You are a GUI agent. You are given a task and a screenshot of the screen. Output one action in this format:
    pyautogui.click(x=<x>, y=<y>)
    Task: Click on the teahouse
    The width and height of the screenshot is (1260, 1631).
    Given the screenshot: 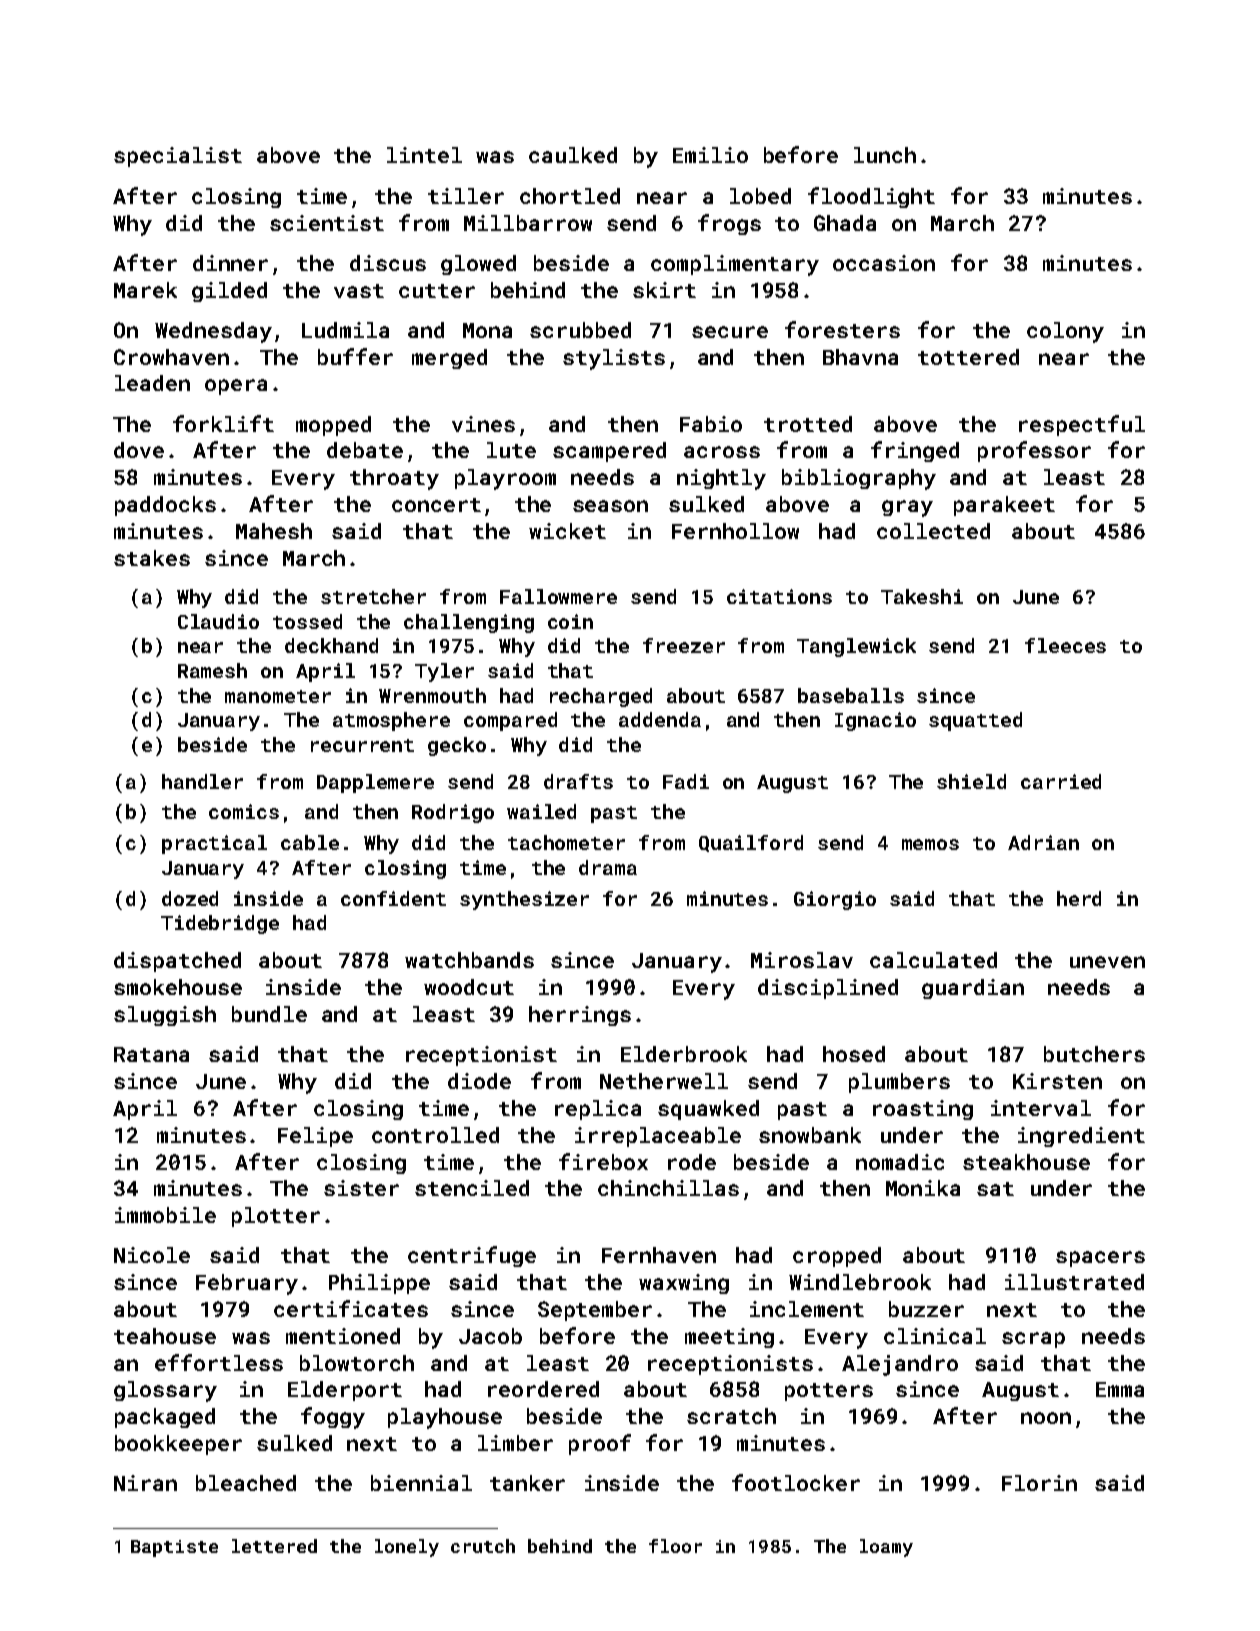 What is the action you would take?
    pyautogui.click(x=165, y=1336)
